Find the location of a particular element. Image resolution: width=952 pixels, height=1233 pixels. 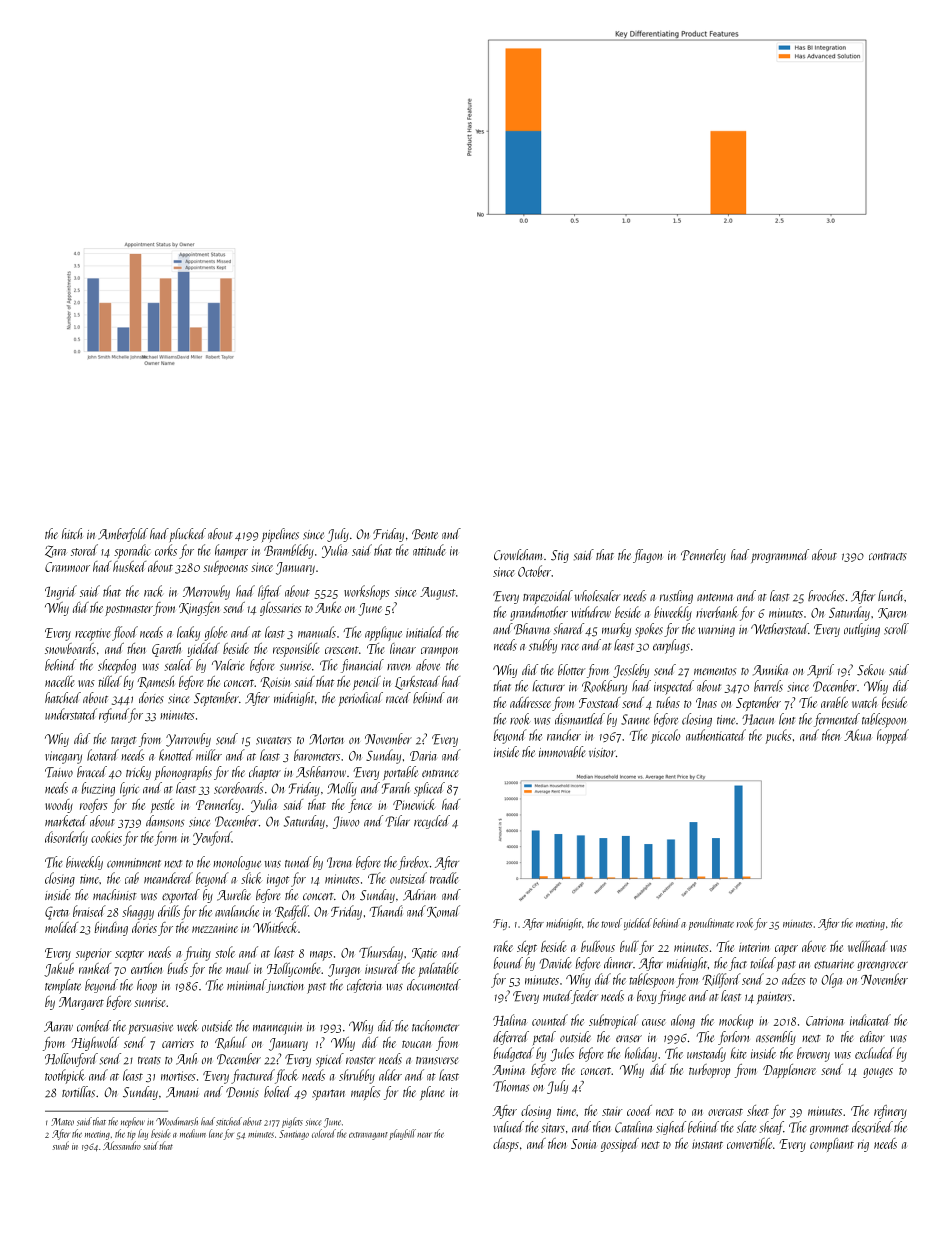

mezzanine is located at coordinates (215, 928).
